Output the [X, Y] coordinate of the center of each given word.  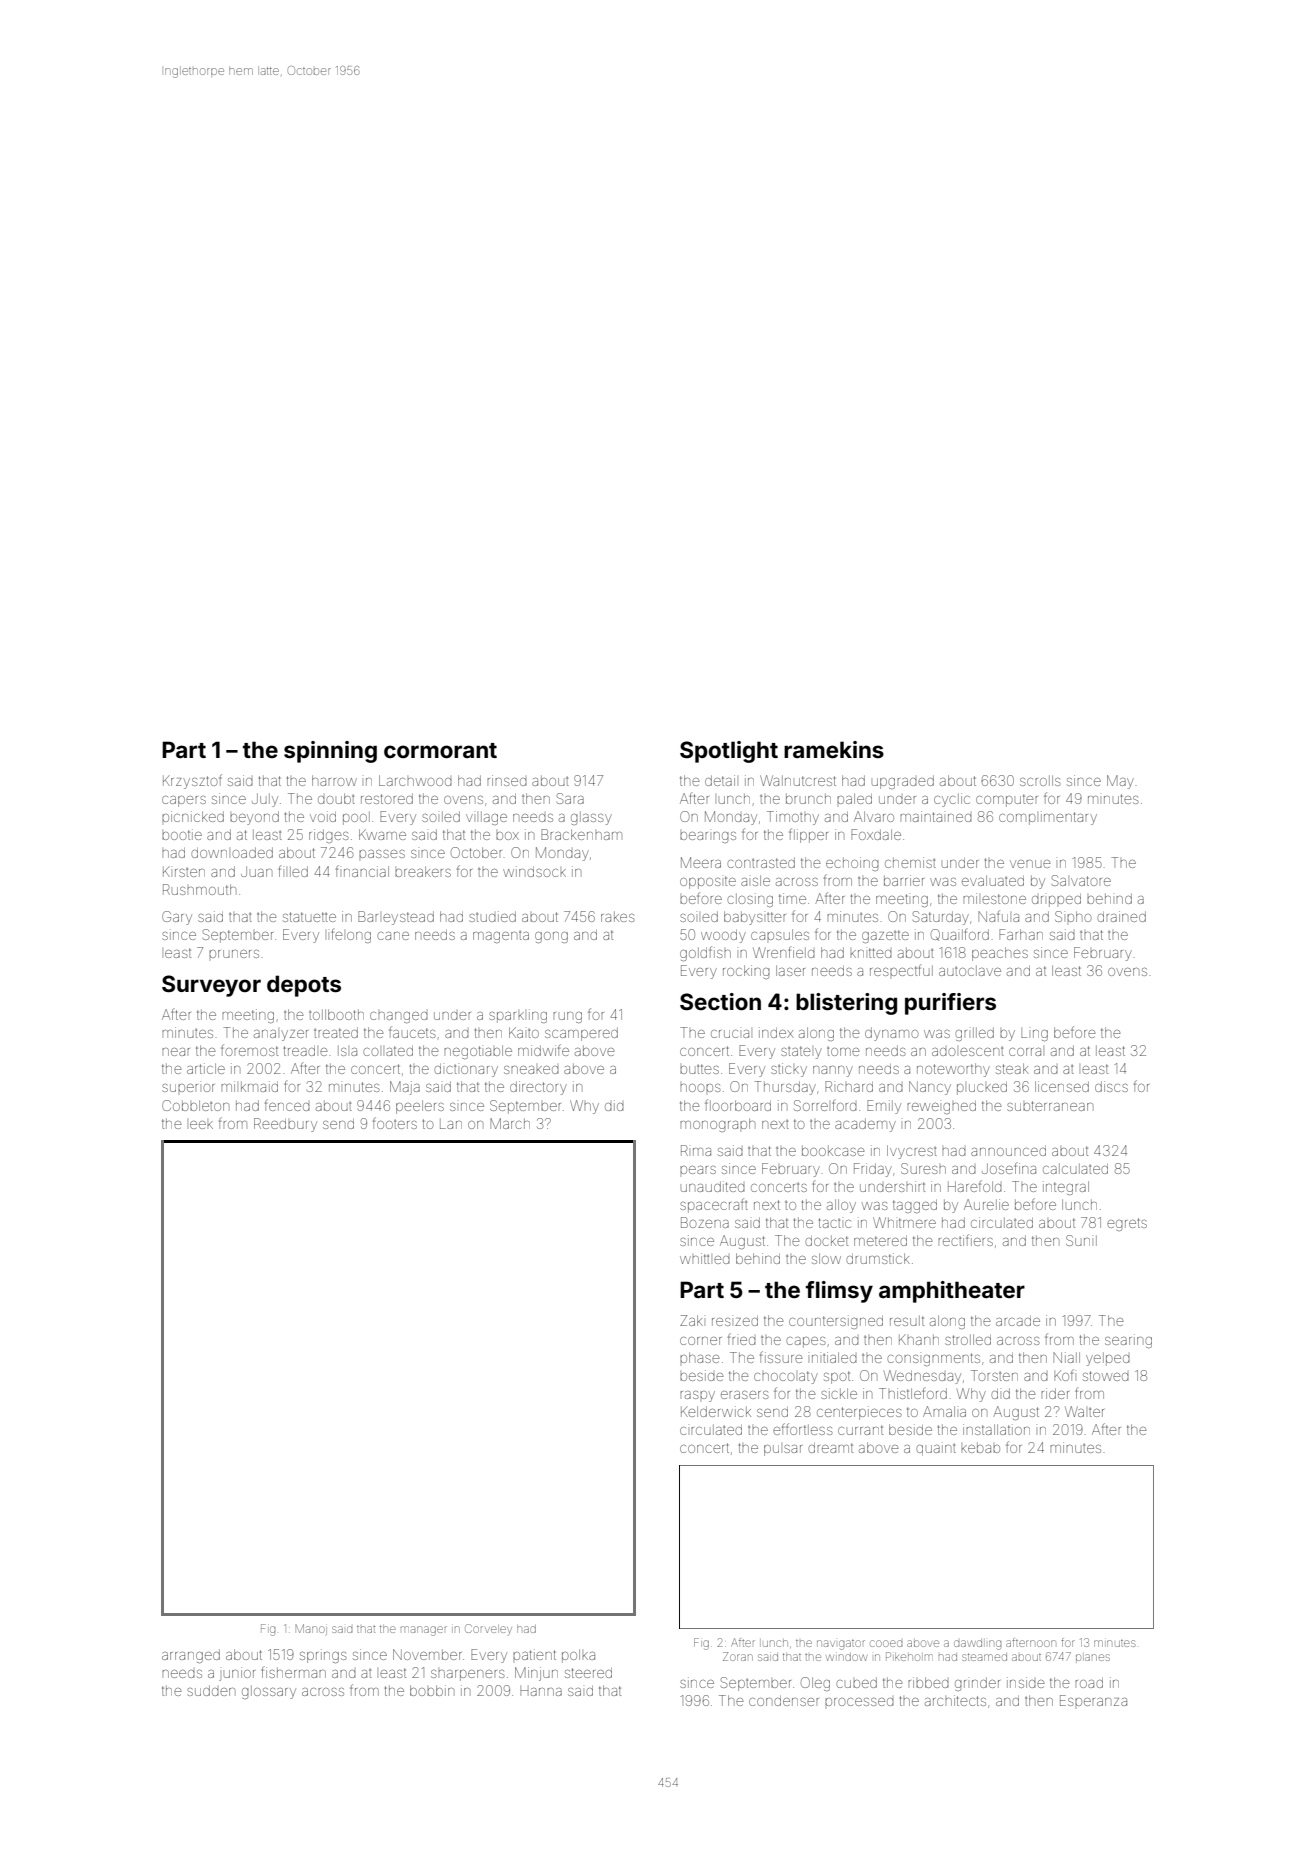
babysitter [755, 918]
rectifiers [965, 1240]
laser [790, 970]
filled [293, 871]
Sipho [1073, 916]
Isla [347, 1051]
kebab [980, 1448]
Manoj [311, 1629]
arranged [191, 1656]
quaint [936, 1449]
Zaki [691, 1320]
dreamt [830, 1448]
